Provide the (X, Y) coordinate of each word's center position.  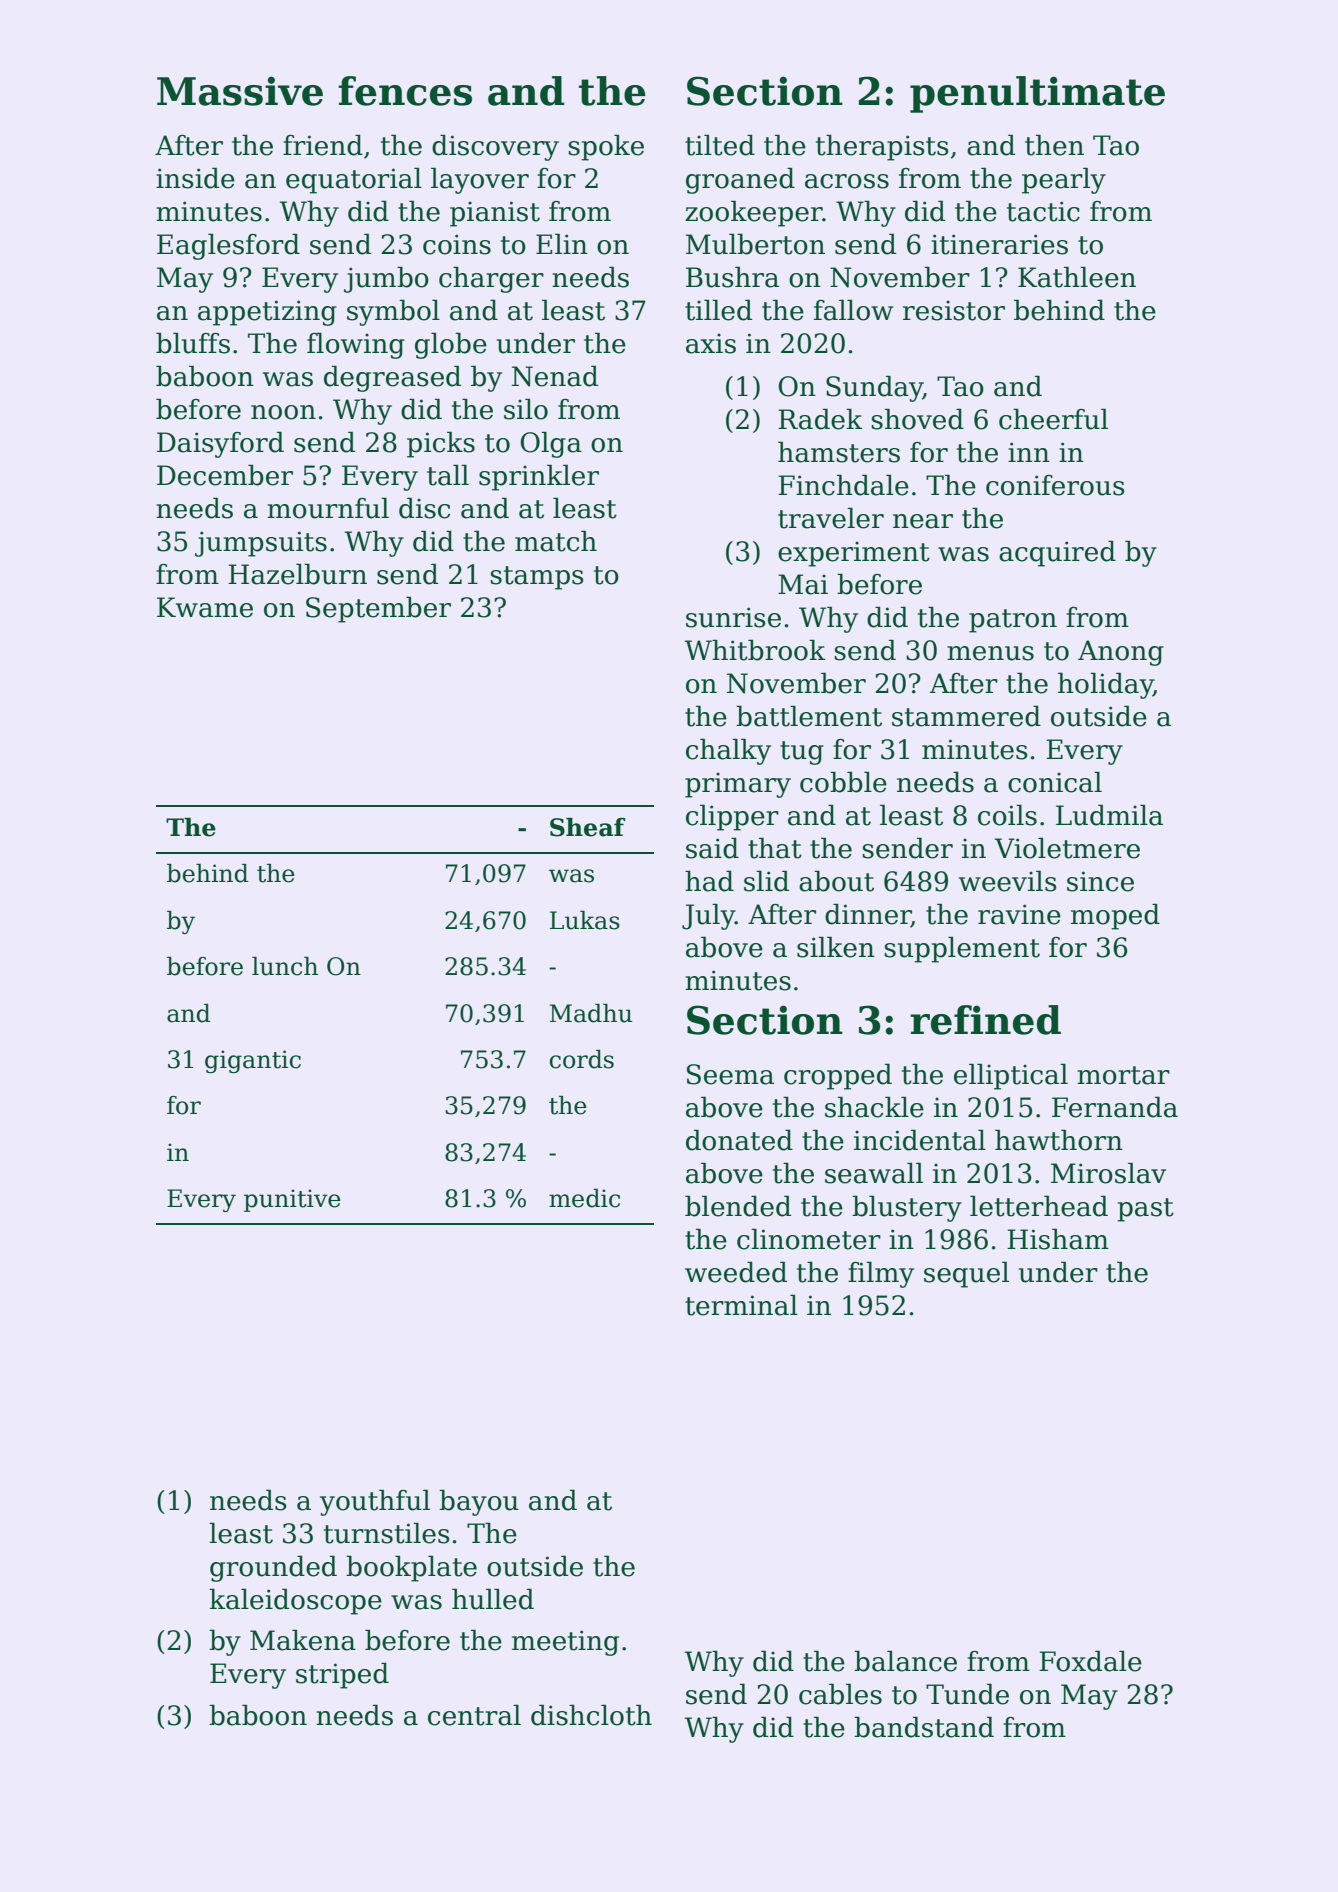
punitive (292, 1200)
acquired (1057, 553)
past (1145, 1210)
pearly (1064, 180)
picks (441, 444)
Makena (303, 1640)
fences (405, 91)
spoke (606, 147)
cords (582, 1059)
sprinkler (539, 477)
